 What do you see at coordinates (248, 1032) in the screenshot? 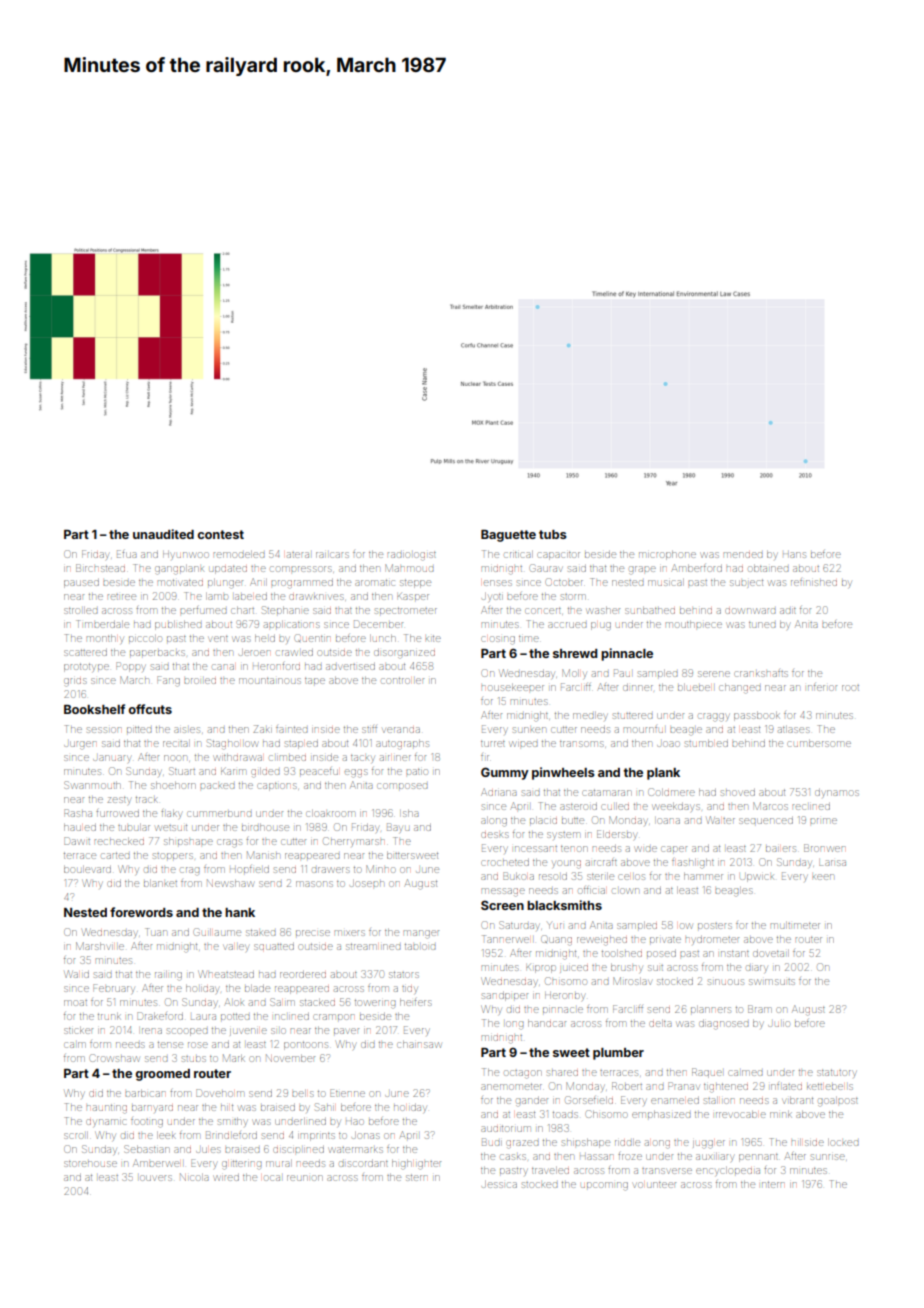
I see `juvenile` at bounding box center [248, 1032].
